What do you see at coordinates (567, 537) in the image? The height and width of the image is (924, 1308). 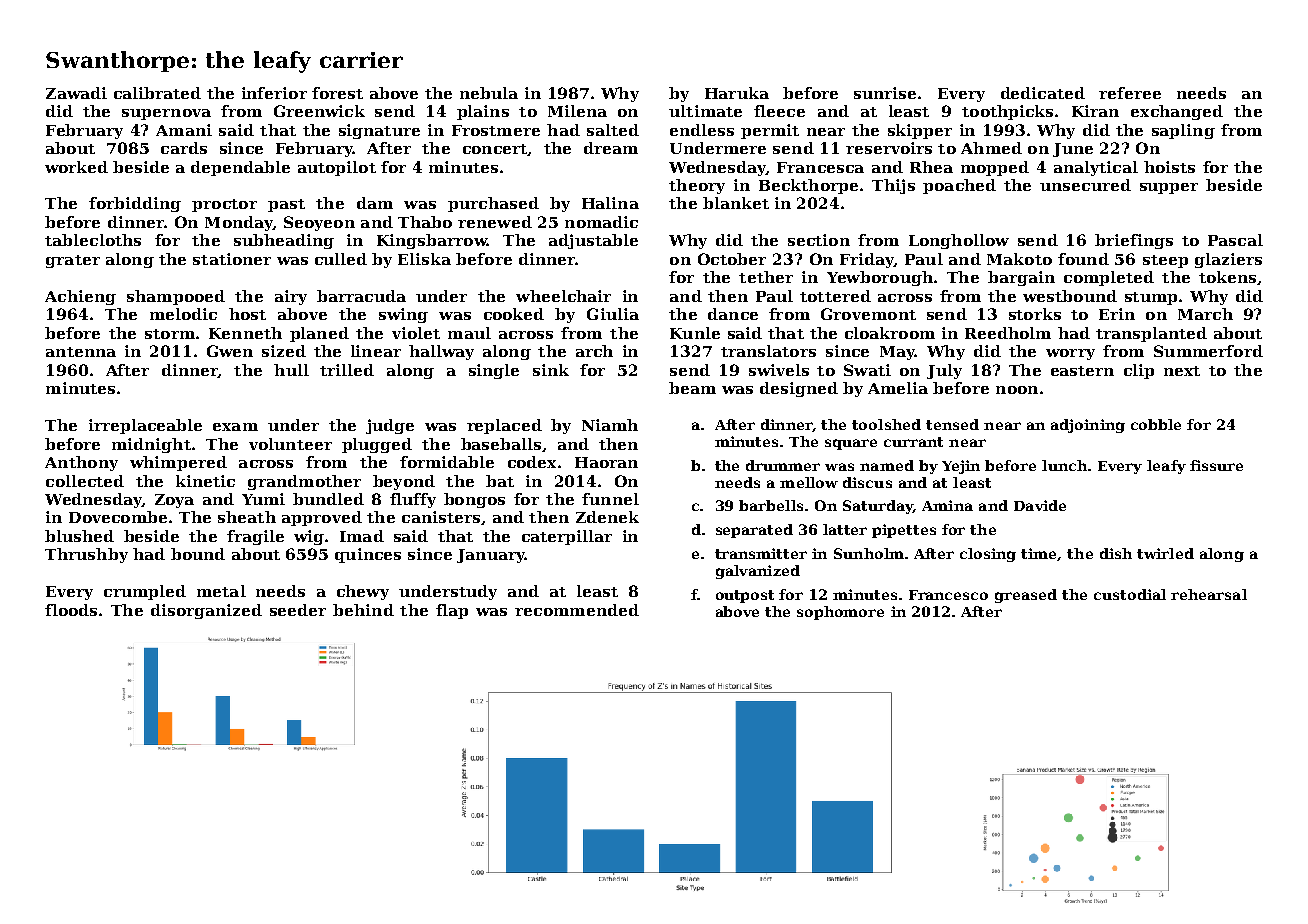 I see `caterpillar` at bounding box center [567, 537].
